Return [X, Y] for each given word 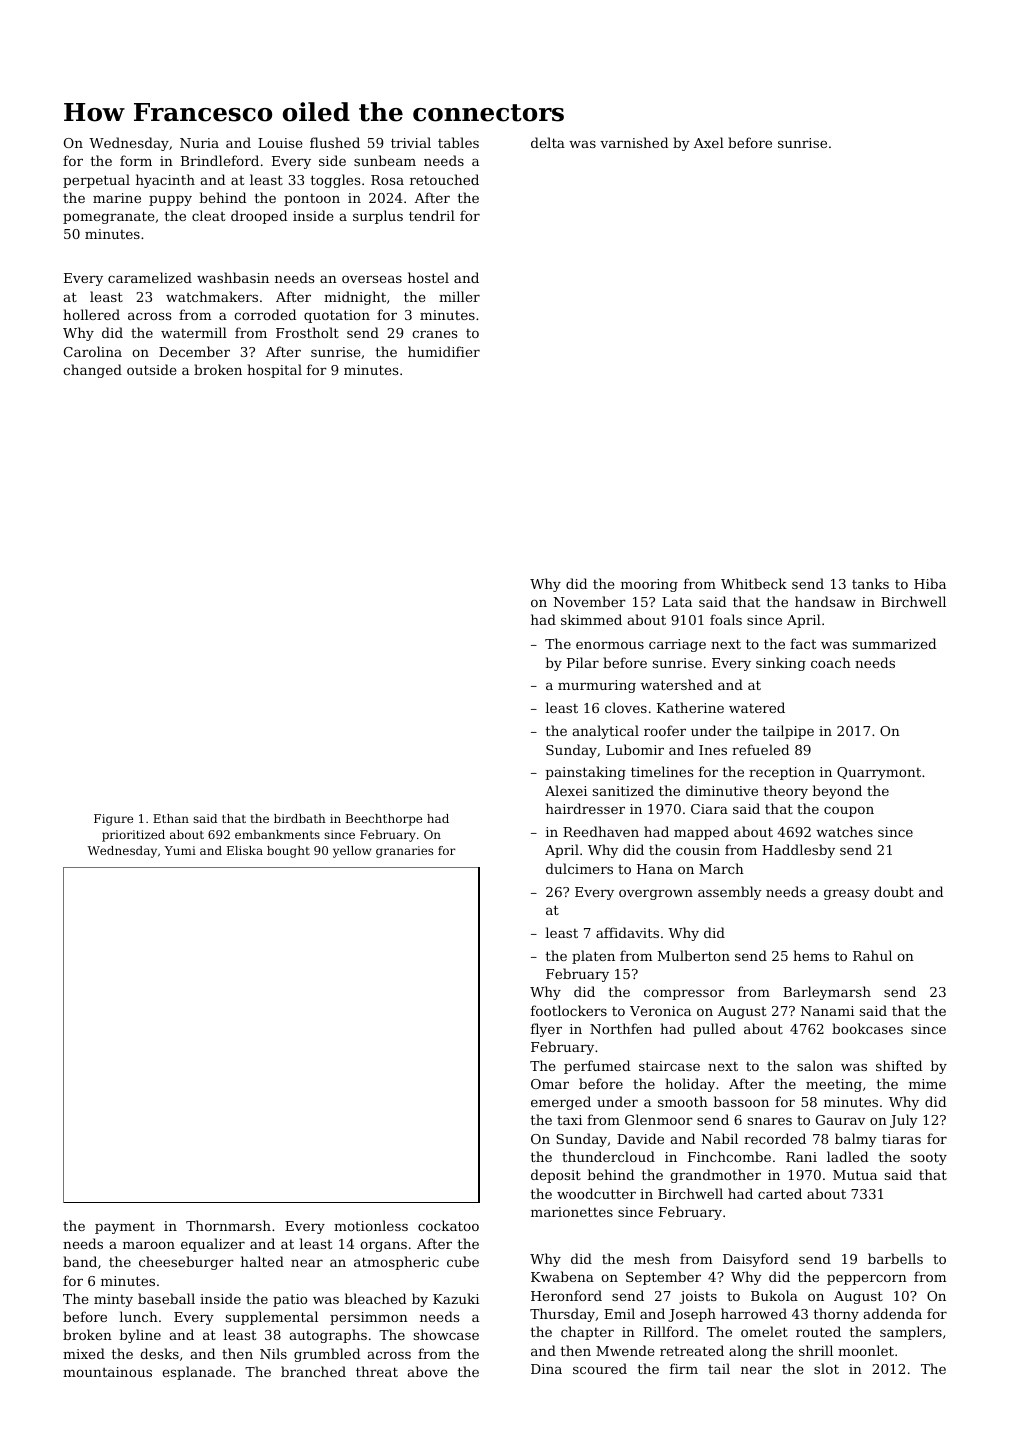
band [80, 1261]
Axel [709, 142]
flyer [546, 1030]
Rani [801, 1157]
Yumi [180, 850]
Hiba [930, 583]
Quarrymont [879, 773]
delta [548, 142]
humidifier [444, 351]
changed [92, 371]
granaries [404, 852]
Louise [280, 143]
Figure [113, 820]
